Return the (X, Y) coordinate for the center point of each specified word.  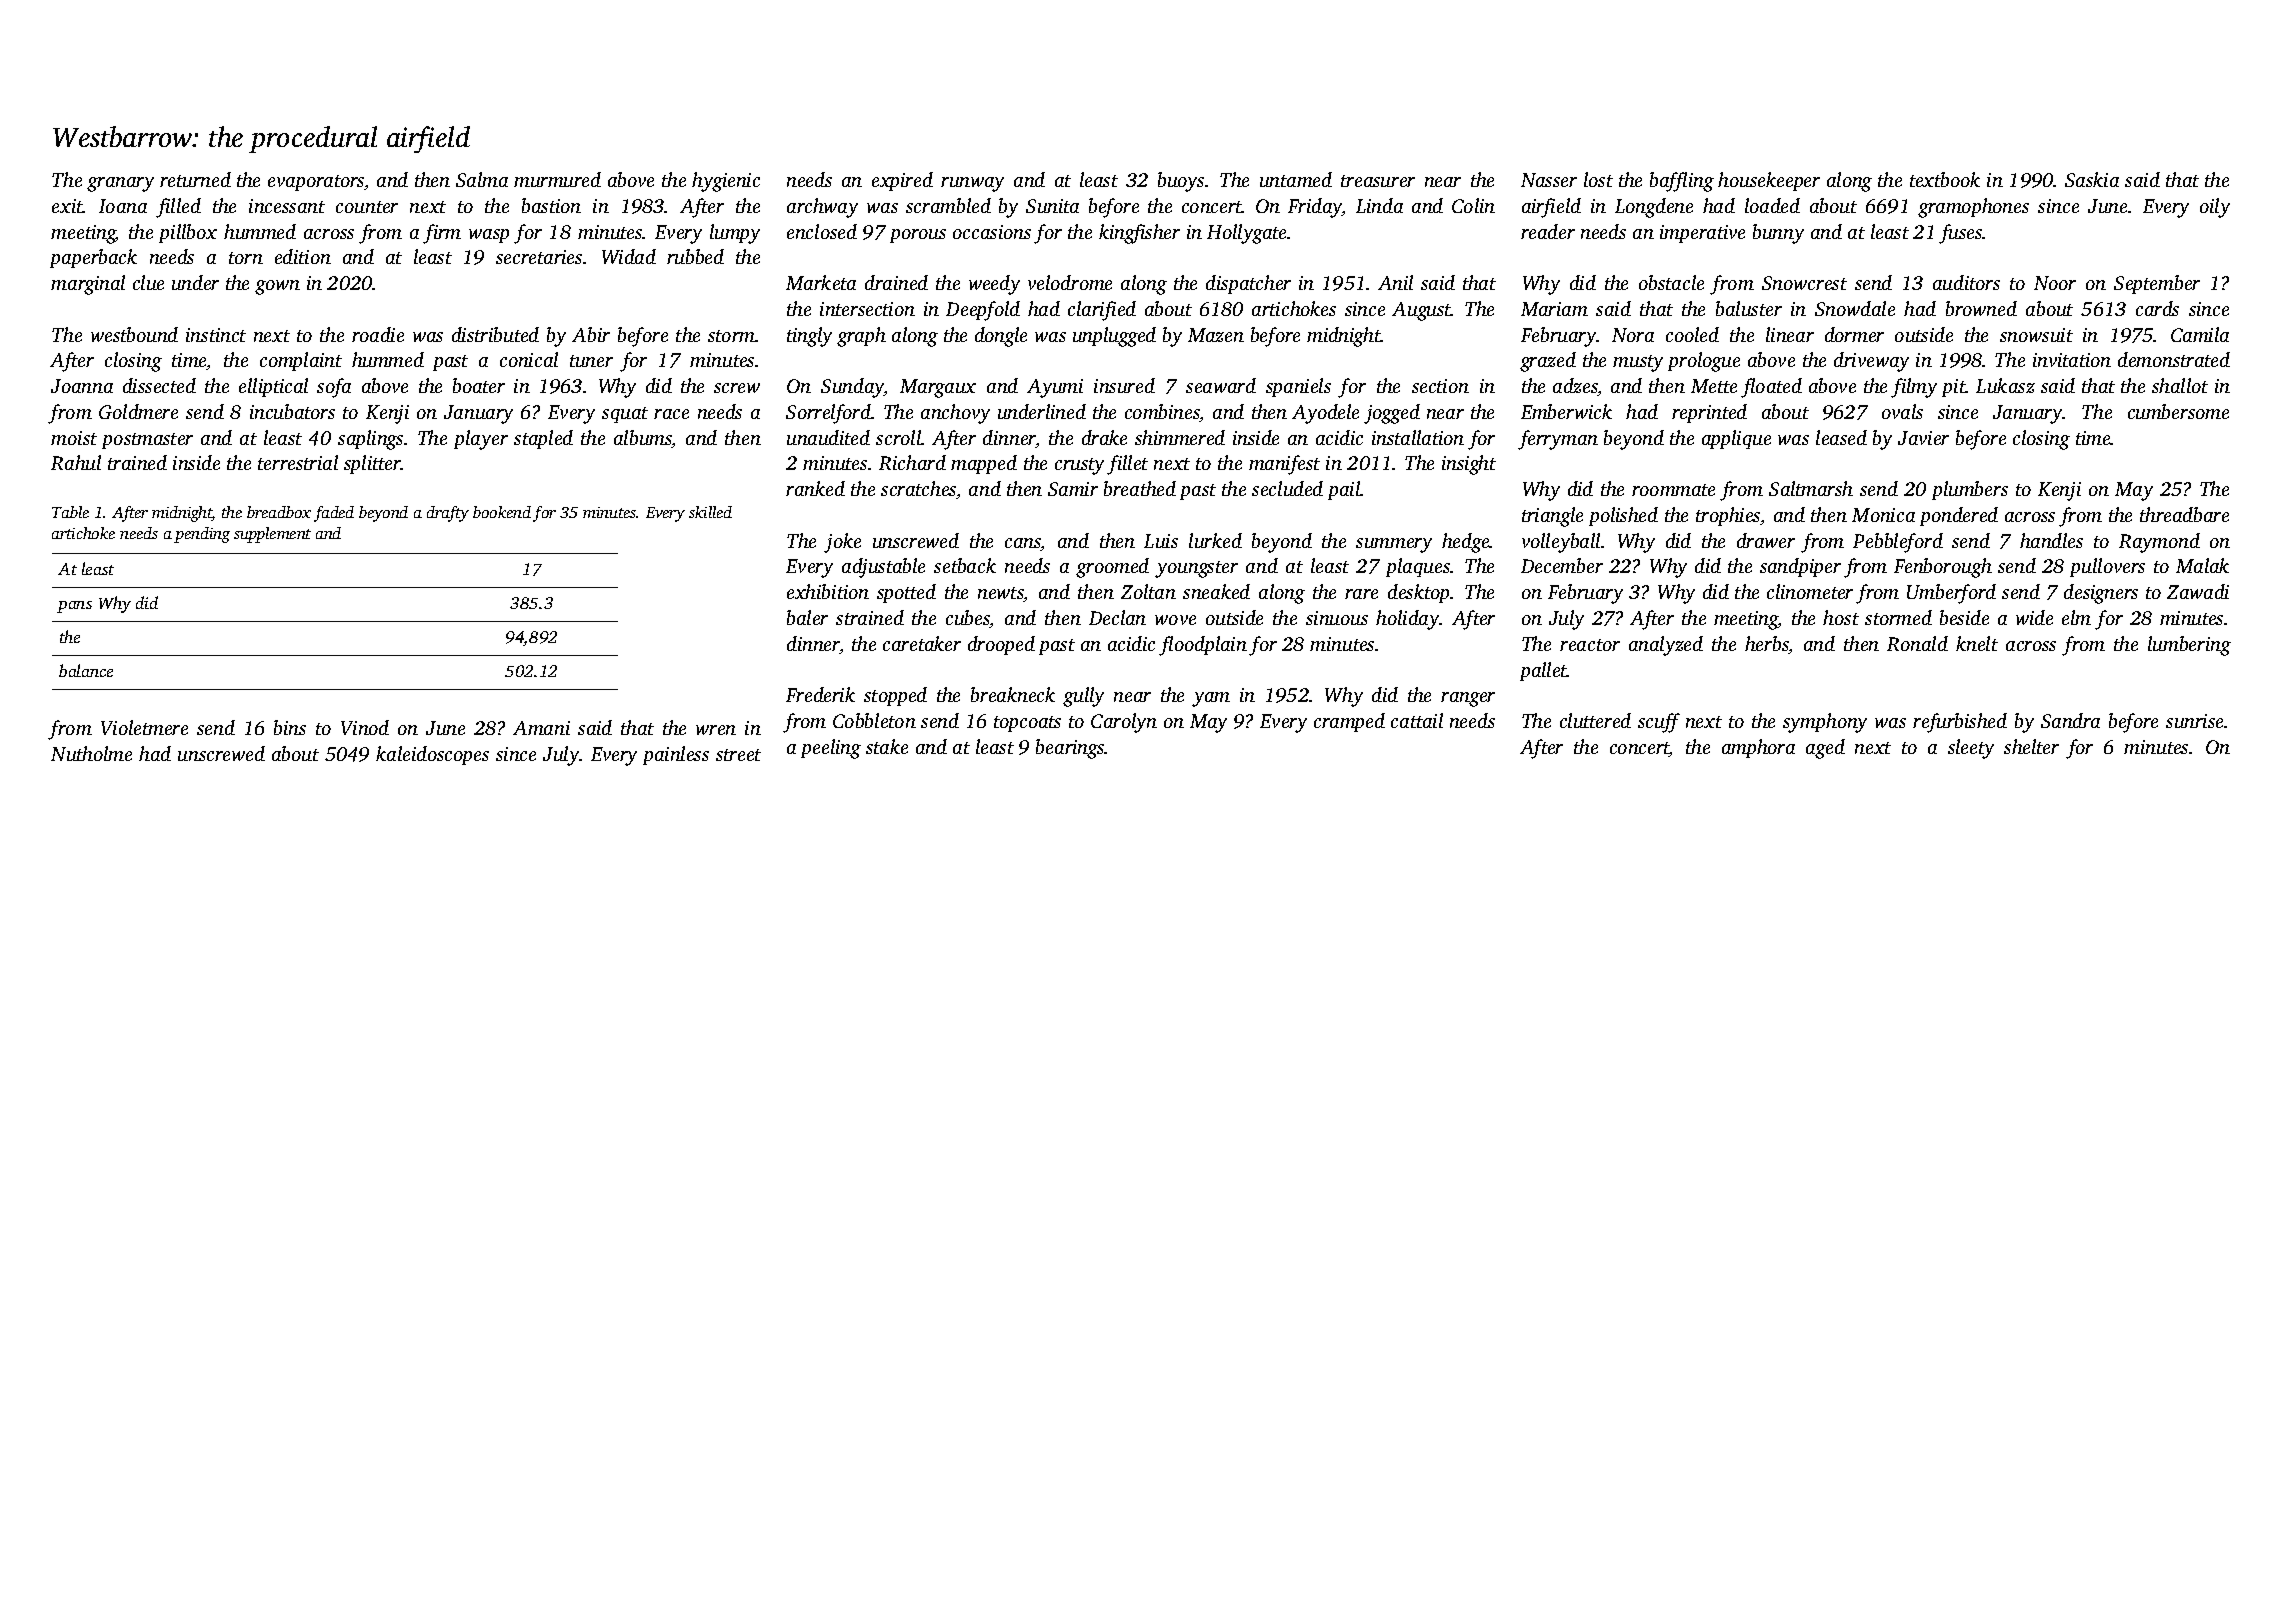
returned (195, 179)
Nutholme (91, 753)
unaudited (828, 437)
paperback (93, 258)
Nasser (1549, 180)
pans (74, 607)
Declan (1117, 617)
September (2157, 284)
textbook (1945, 179)
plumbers (1970, 490)
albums (643, 439)
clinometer (1810, 591)
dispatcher (1248, 284)
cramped (1349, 722)
